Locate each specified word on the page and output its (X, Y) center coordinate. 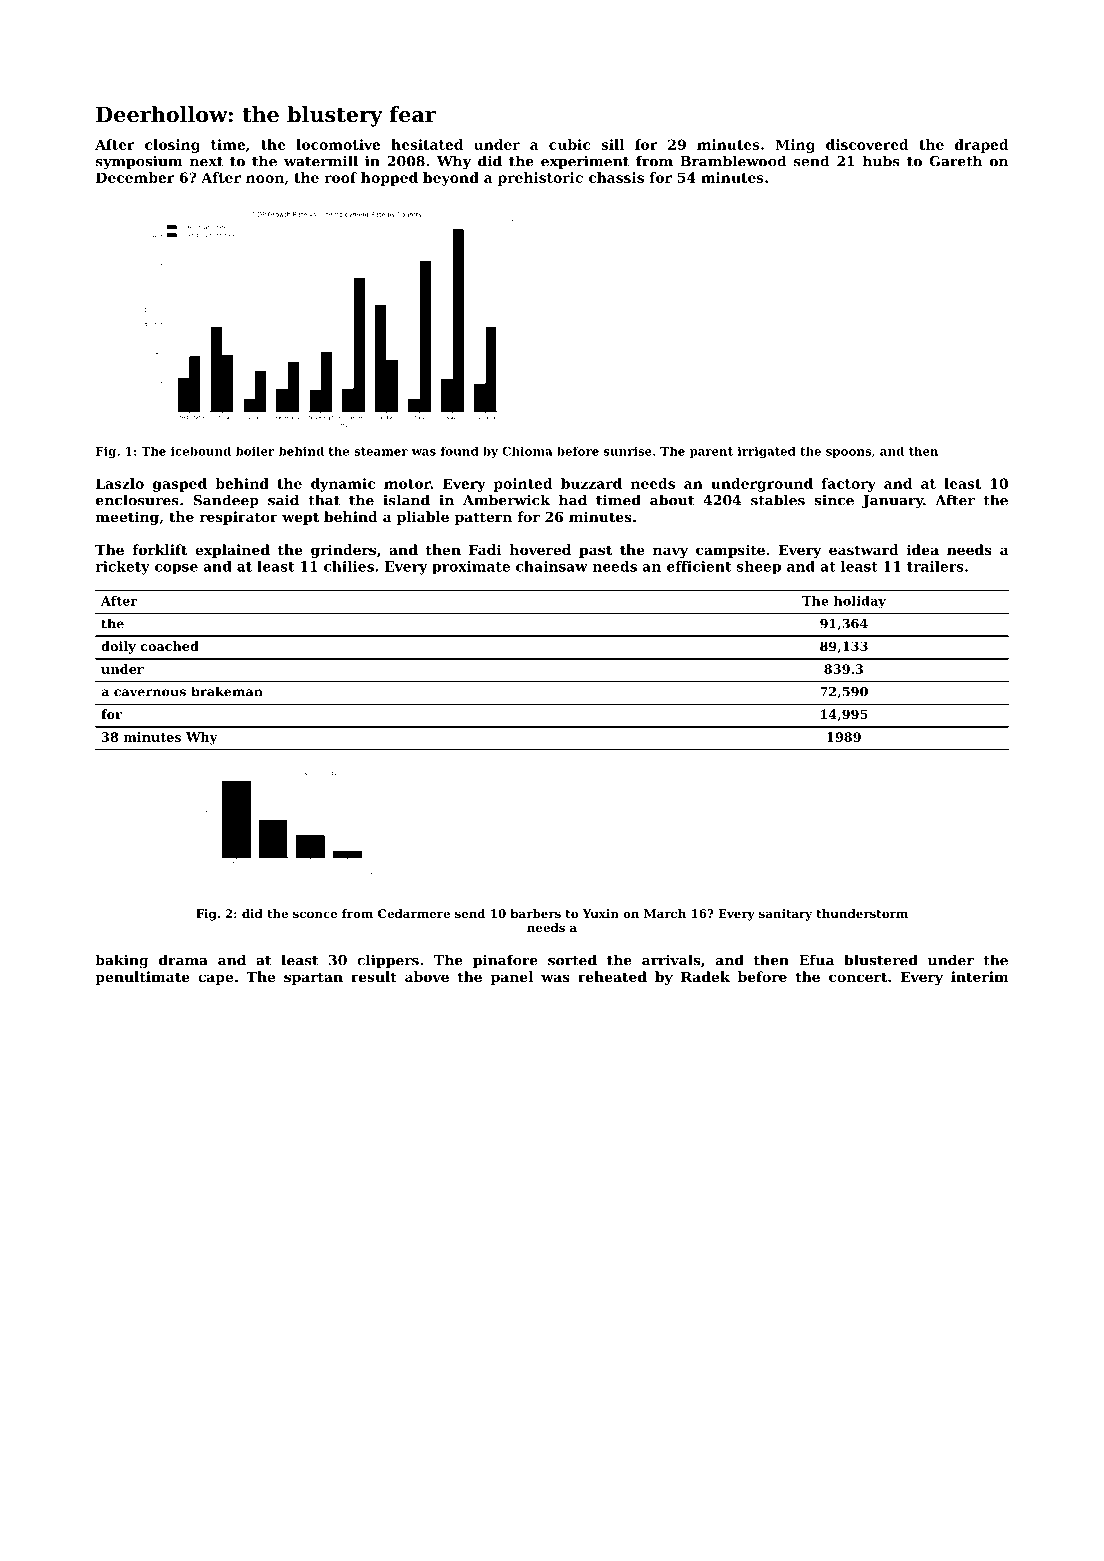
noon (265, 179)
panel (512, 978)
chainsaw (552, 566)
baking (122, 961)
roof (341, 177)
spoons (848, 453)
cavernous (150, 693)
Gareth (955, 161)
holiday (860, 602)
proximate (471, 568)
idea (923, 549)
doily (118, 647)
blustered (881, 960)
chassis (616, 177)
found (459, 451)
